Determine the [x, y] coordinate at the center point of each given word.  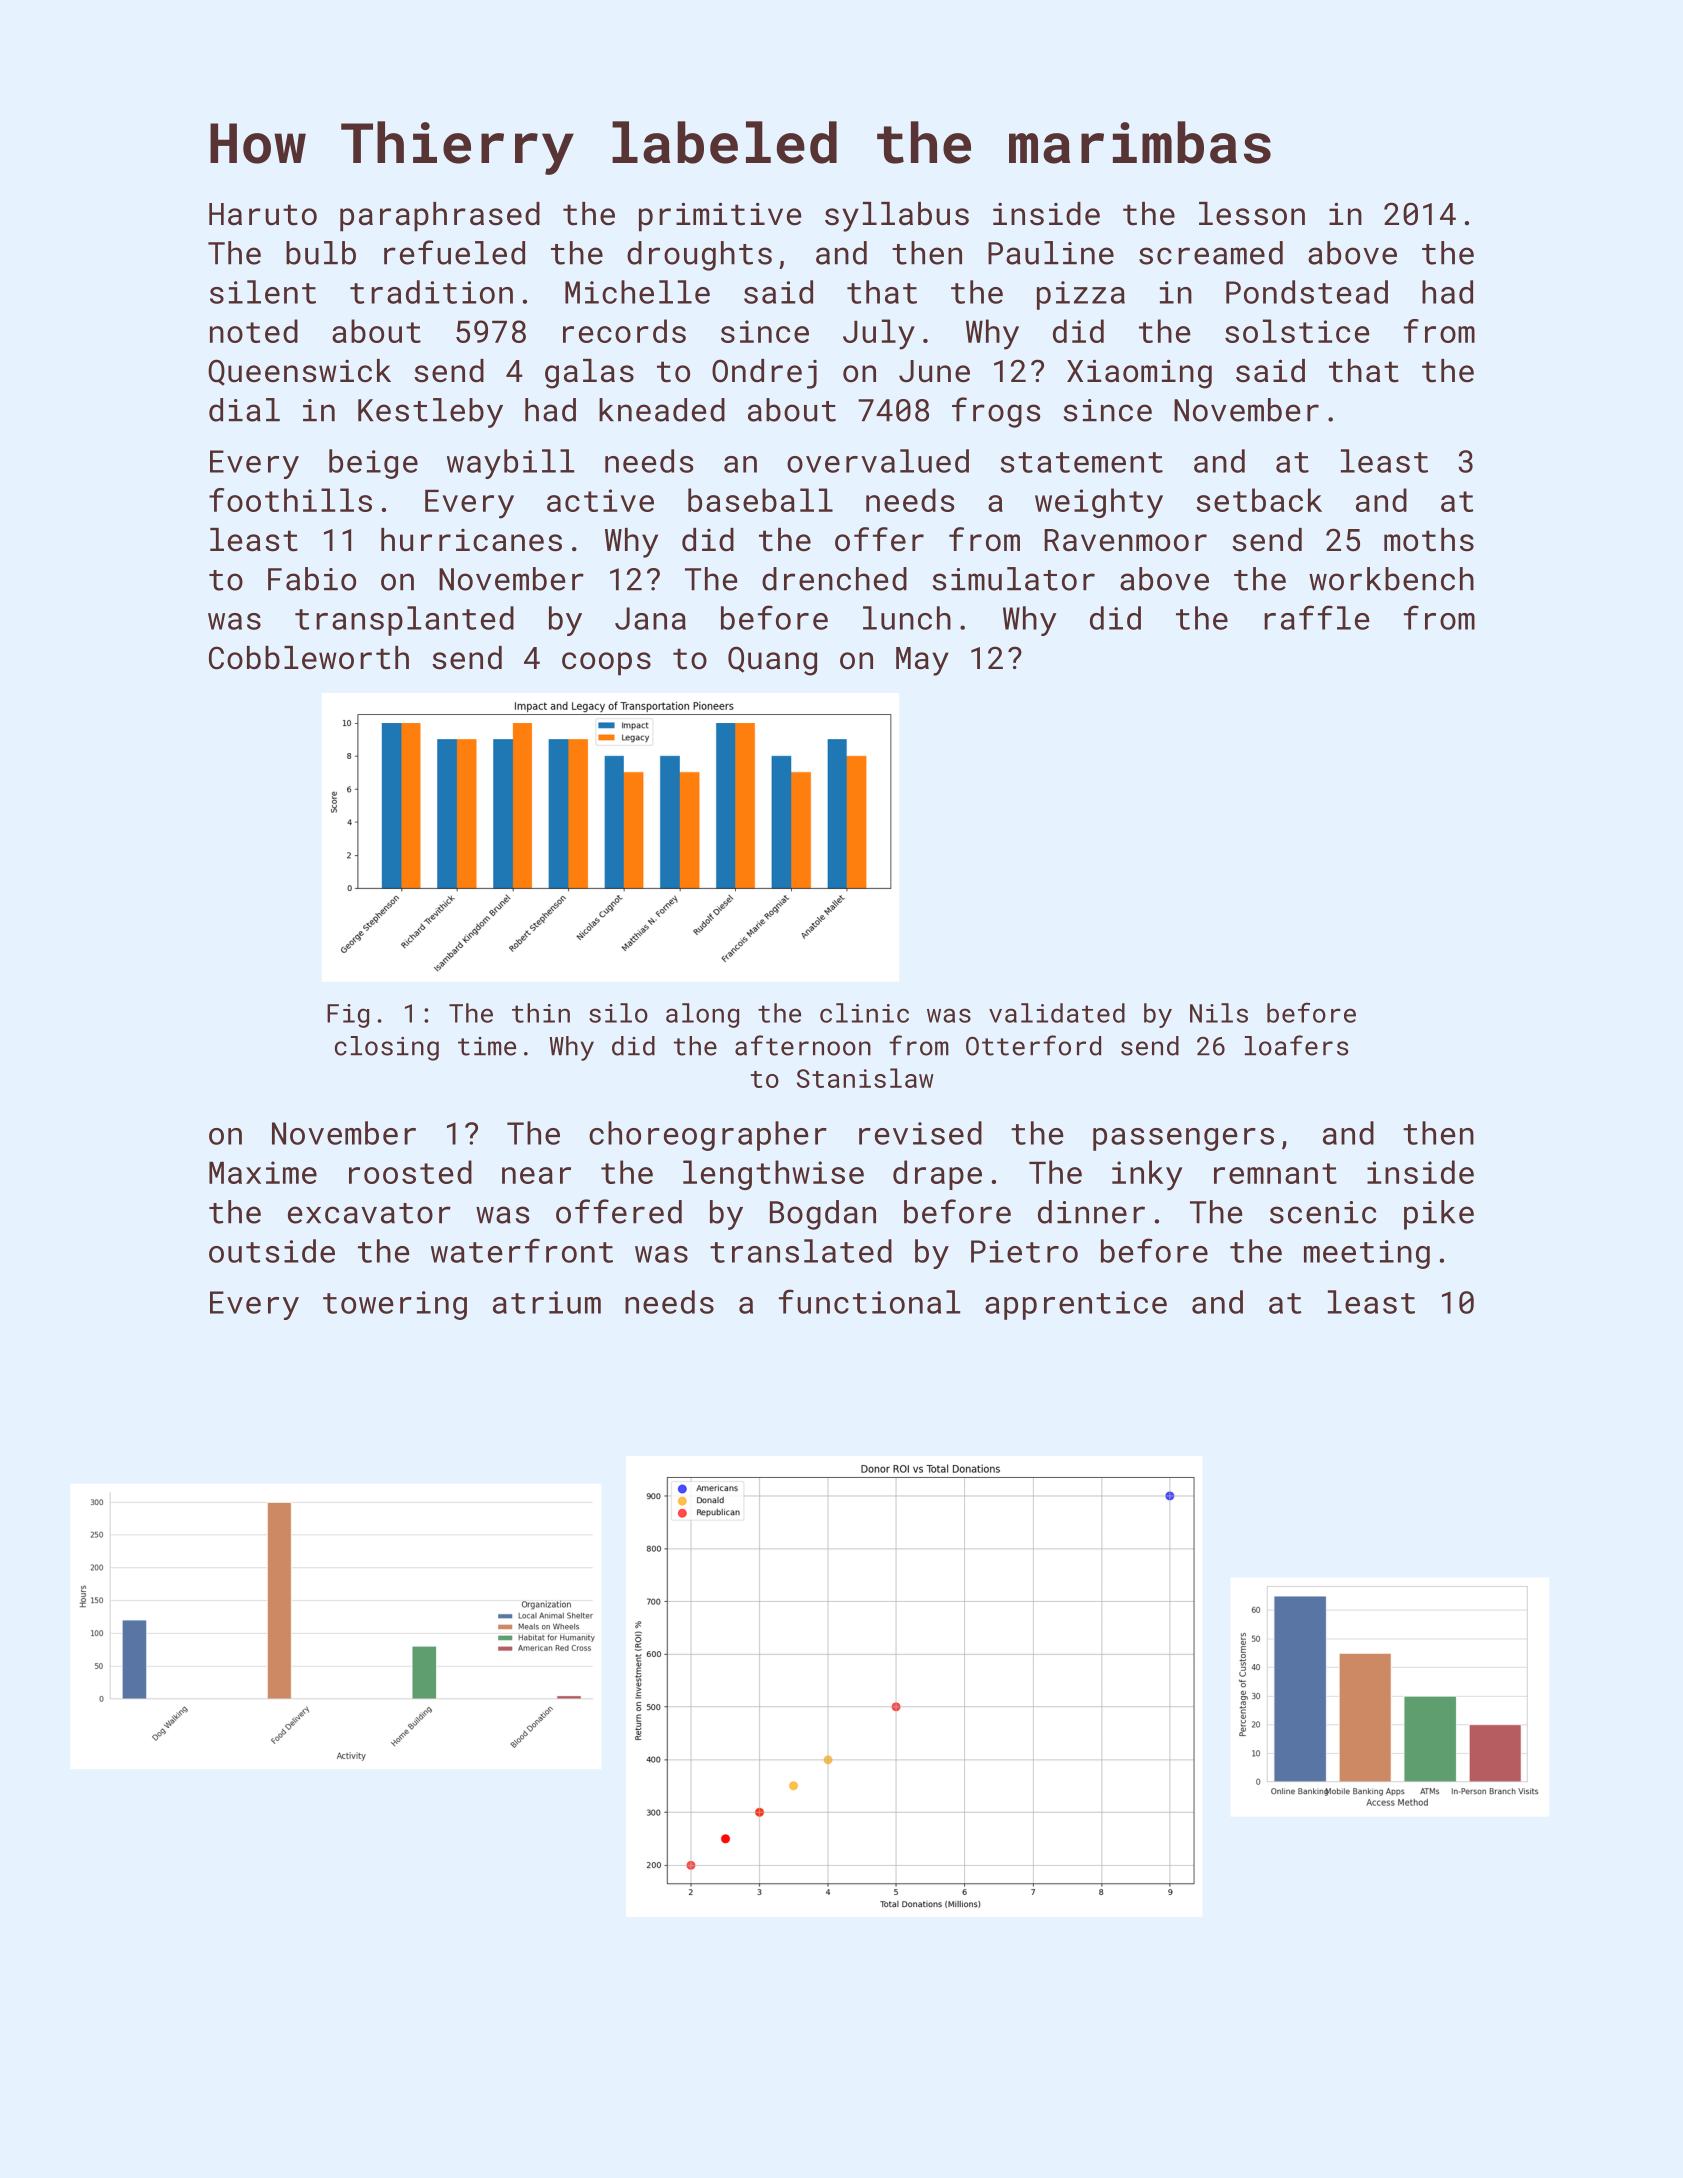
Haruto [263, 214]
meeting [1367, 1254]
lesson [1252, 214]
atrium [547, 1302]
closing [387, 1048]
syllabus [897, 217]
